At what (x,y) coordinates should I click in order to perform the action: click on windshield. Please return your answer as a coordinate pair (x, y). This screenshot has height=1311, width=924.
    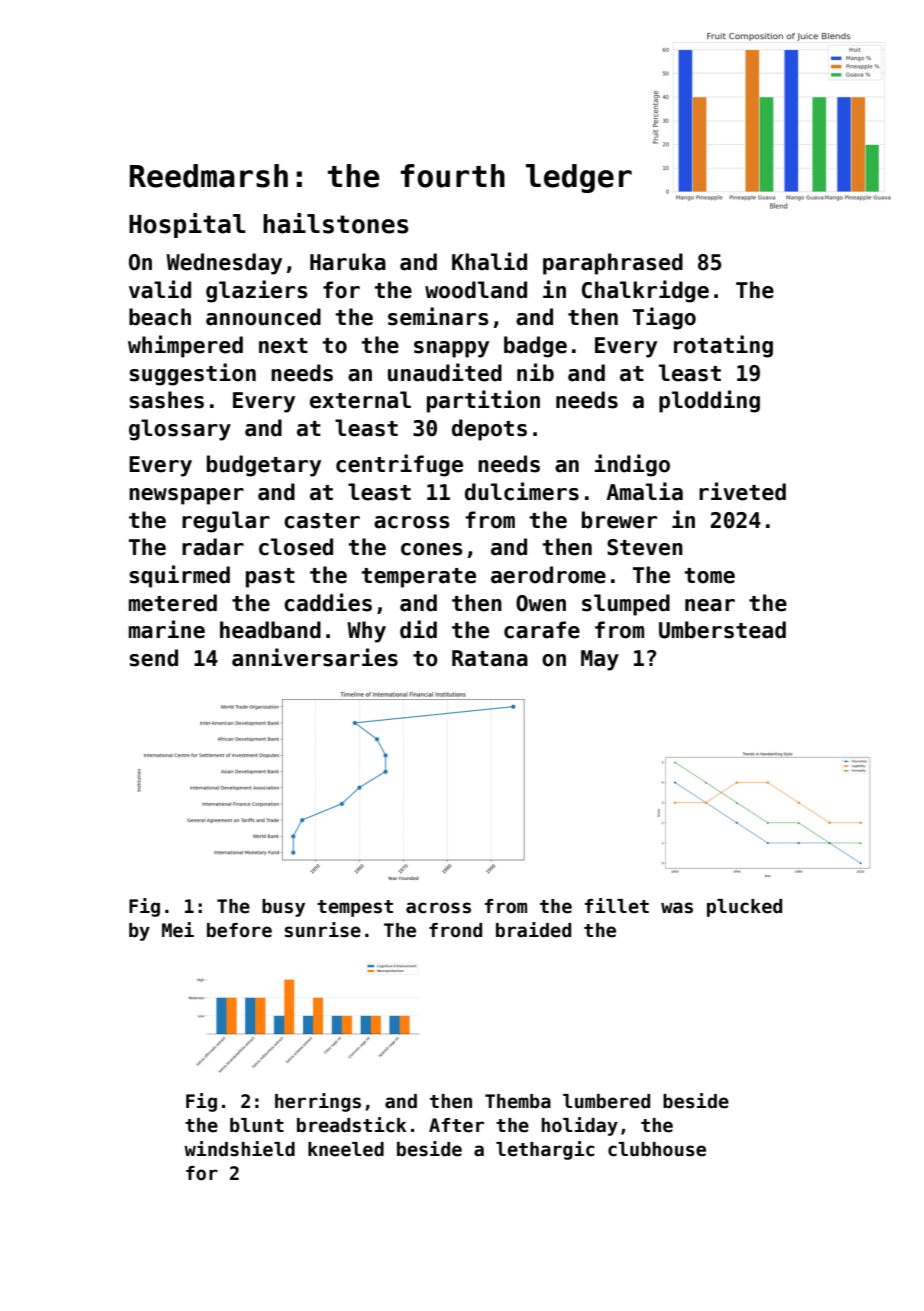
    Looking at the image, I should click on (239, 1149).
